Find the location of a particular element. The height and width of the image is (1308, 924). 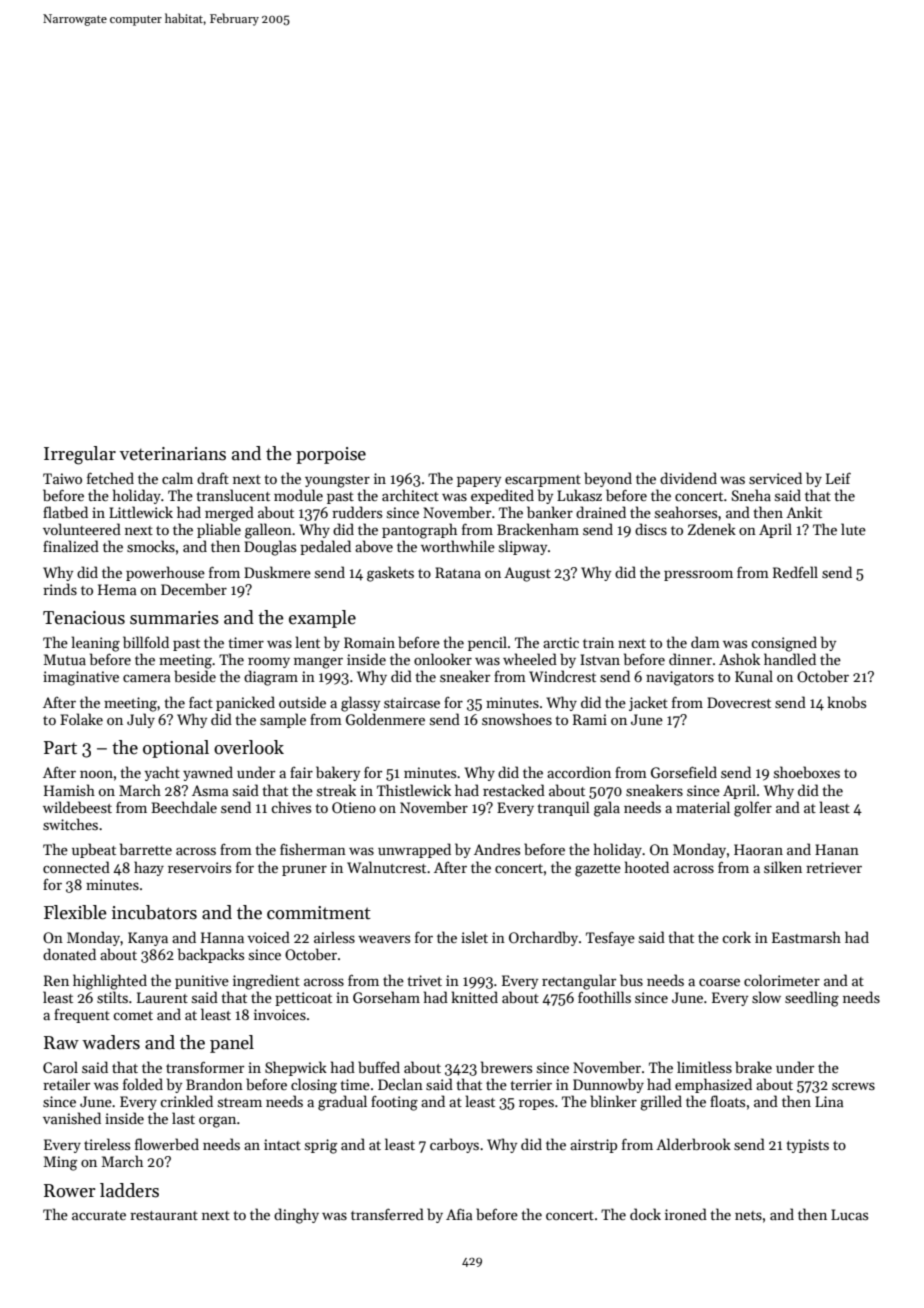

manger is located at coordinates (318, 663).
